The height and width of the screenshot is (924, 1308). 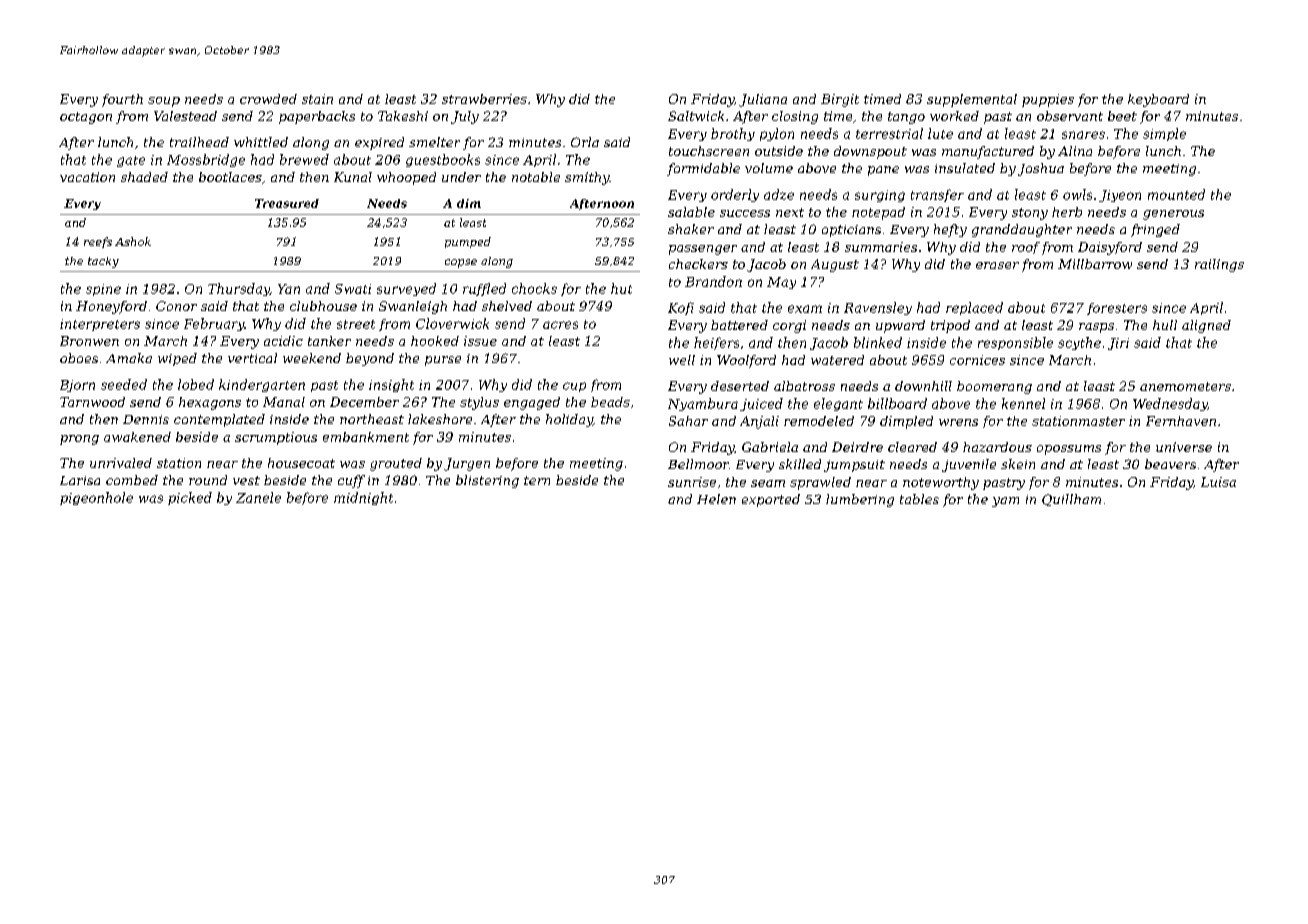 What do you see at coordinates (691, 212) in the screenshot?
I see `salable` at bounding box center [691, 212].
